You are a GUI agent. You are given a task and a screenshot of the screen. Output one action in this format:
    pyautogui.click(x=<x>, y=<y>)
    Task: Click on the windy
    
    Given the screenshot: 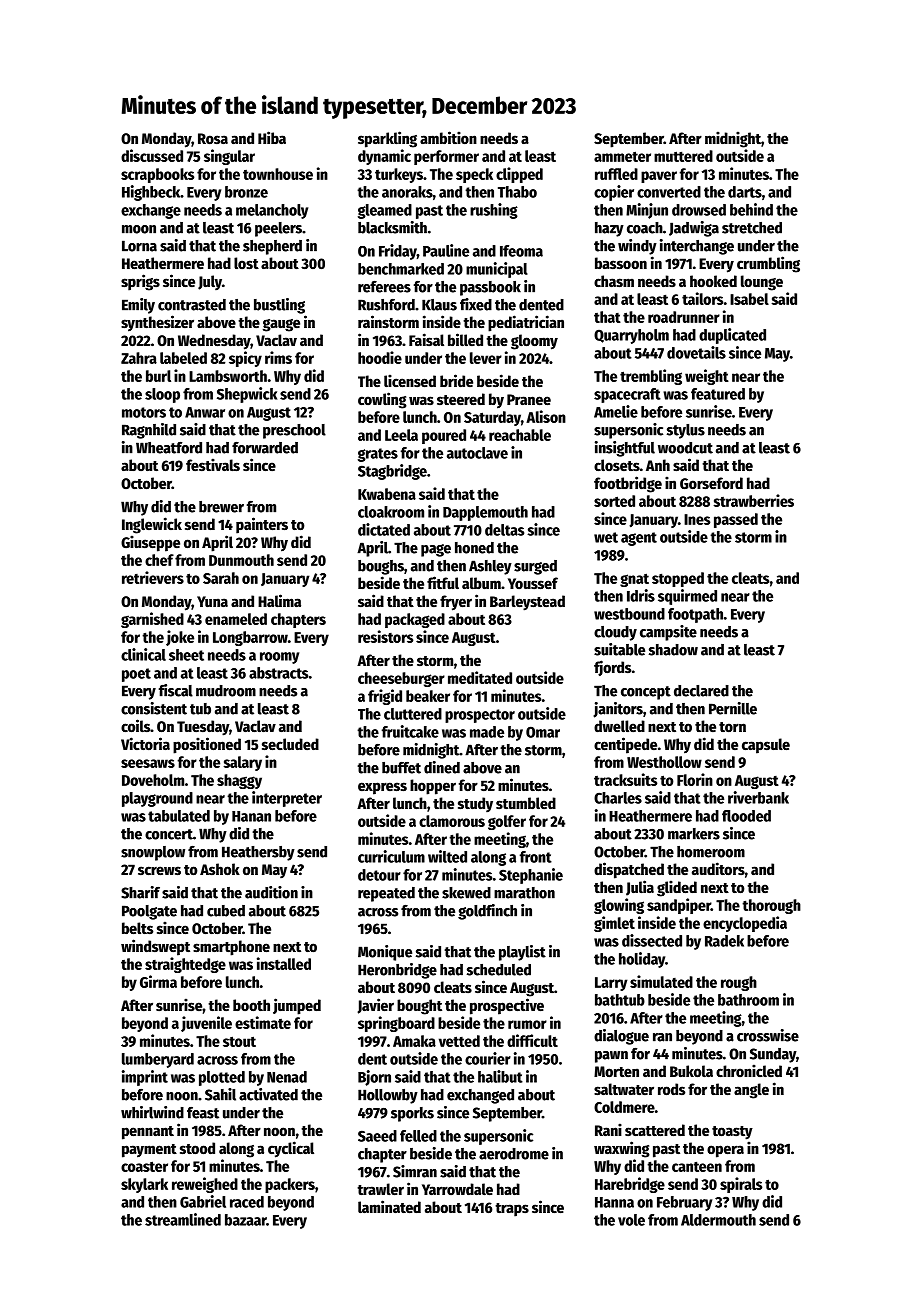 What is the action you would take?
    pyautogui.click(x=637, y=247)
